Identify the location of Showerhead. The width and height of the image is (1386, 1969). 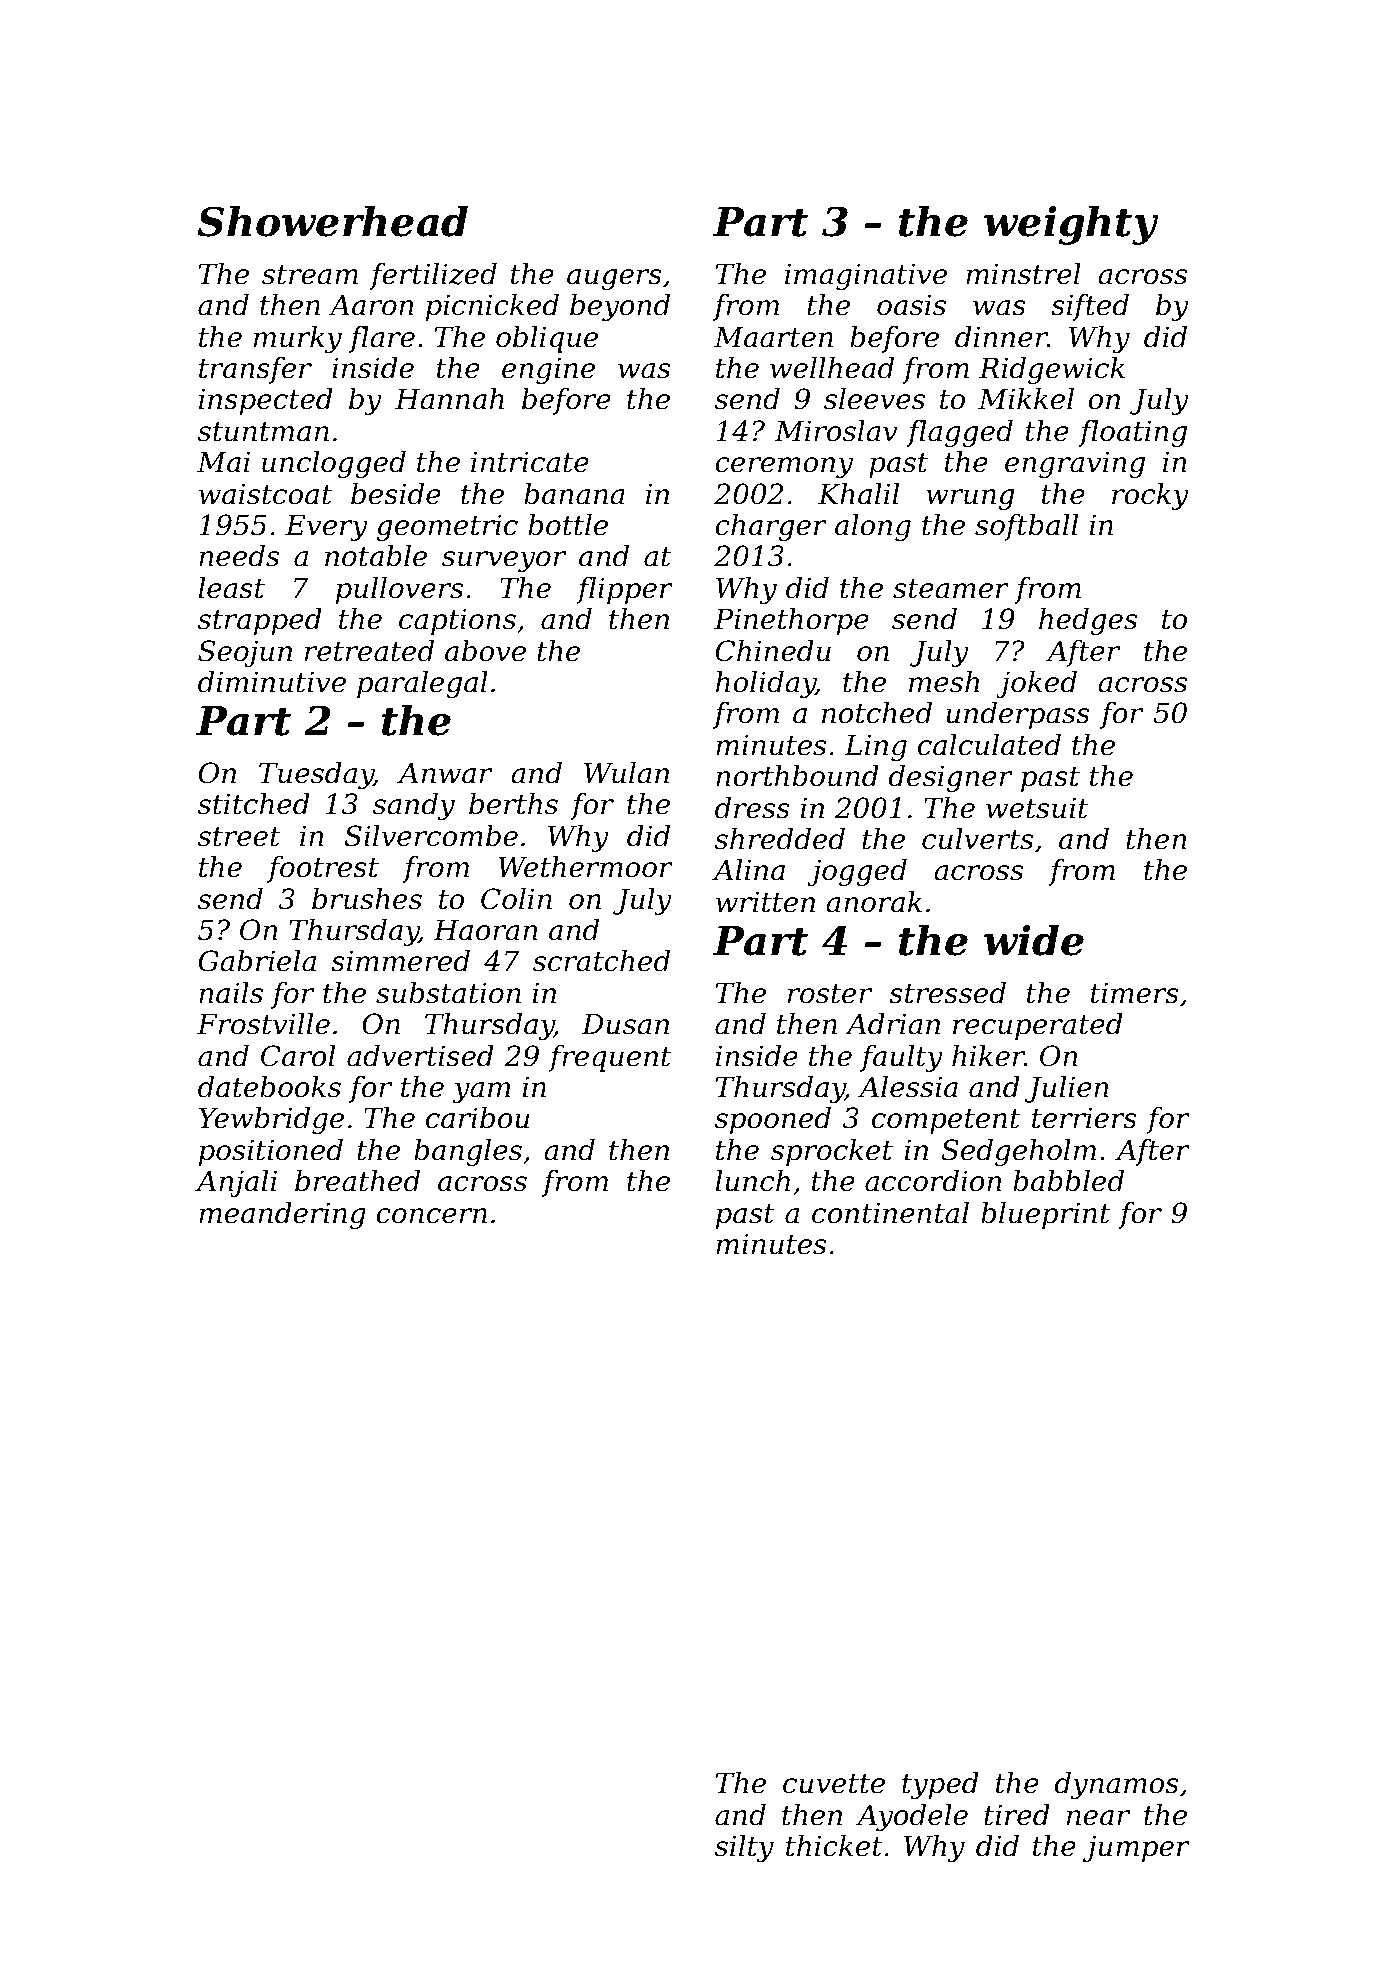
(332, 221).
